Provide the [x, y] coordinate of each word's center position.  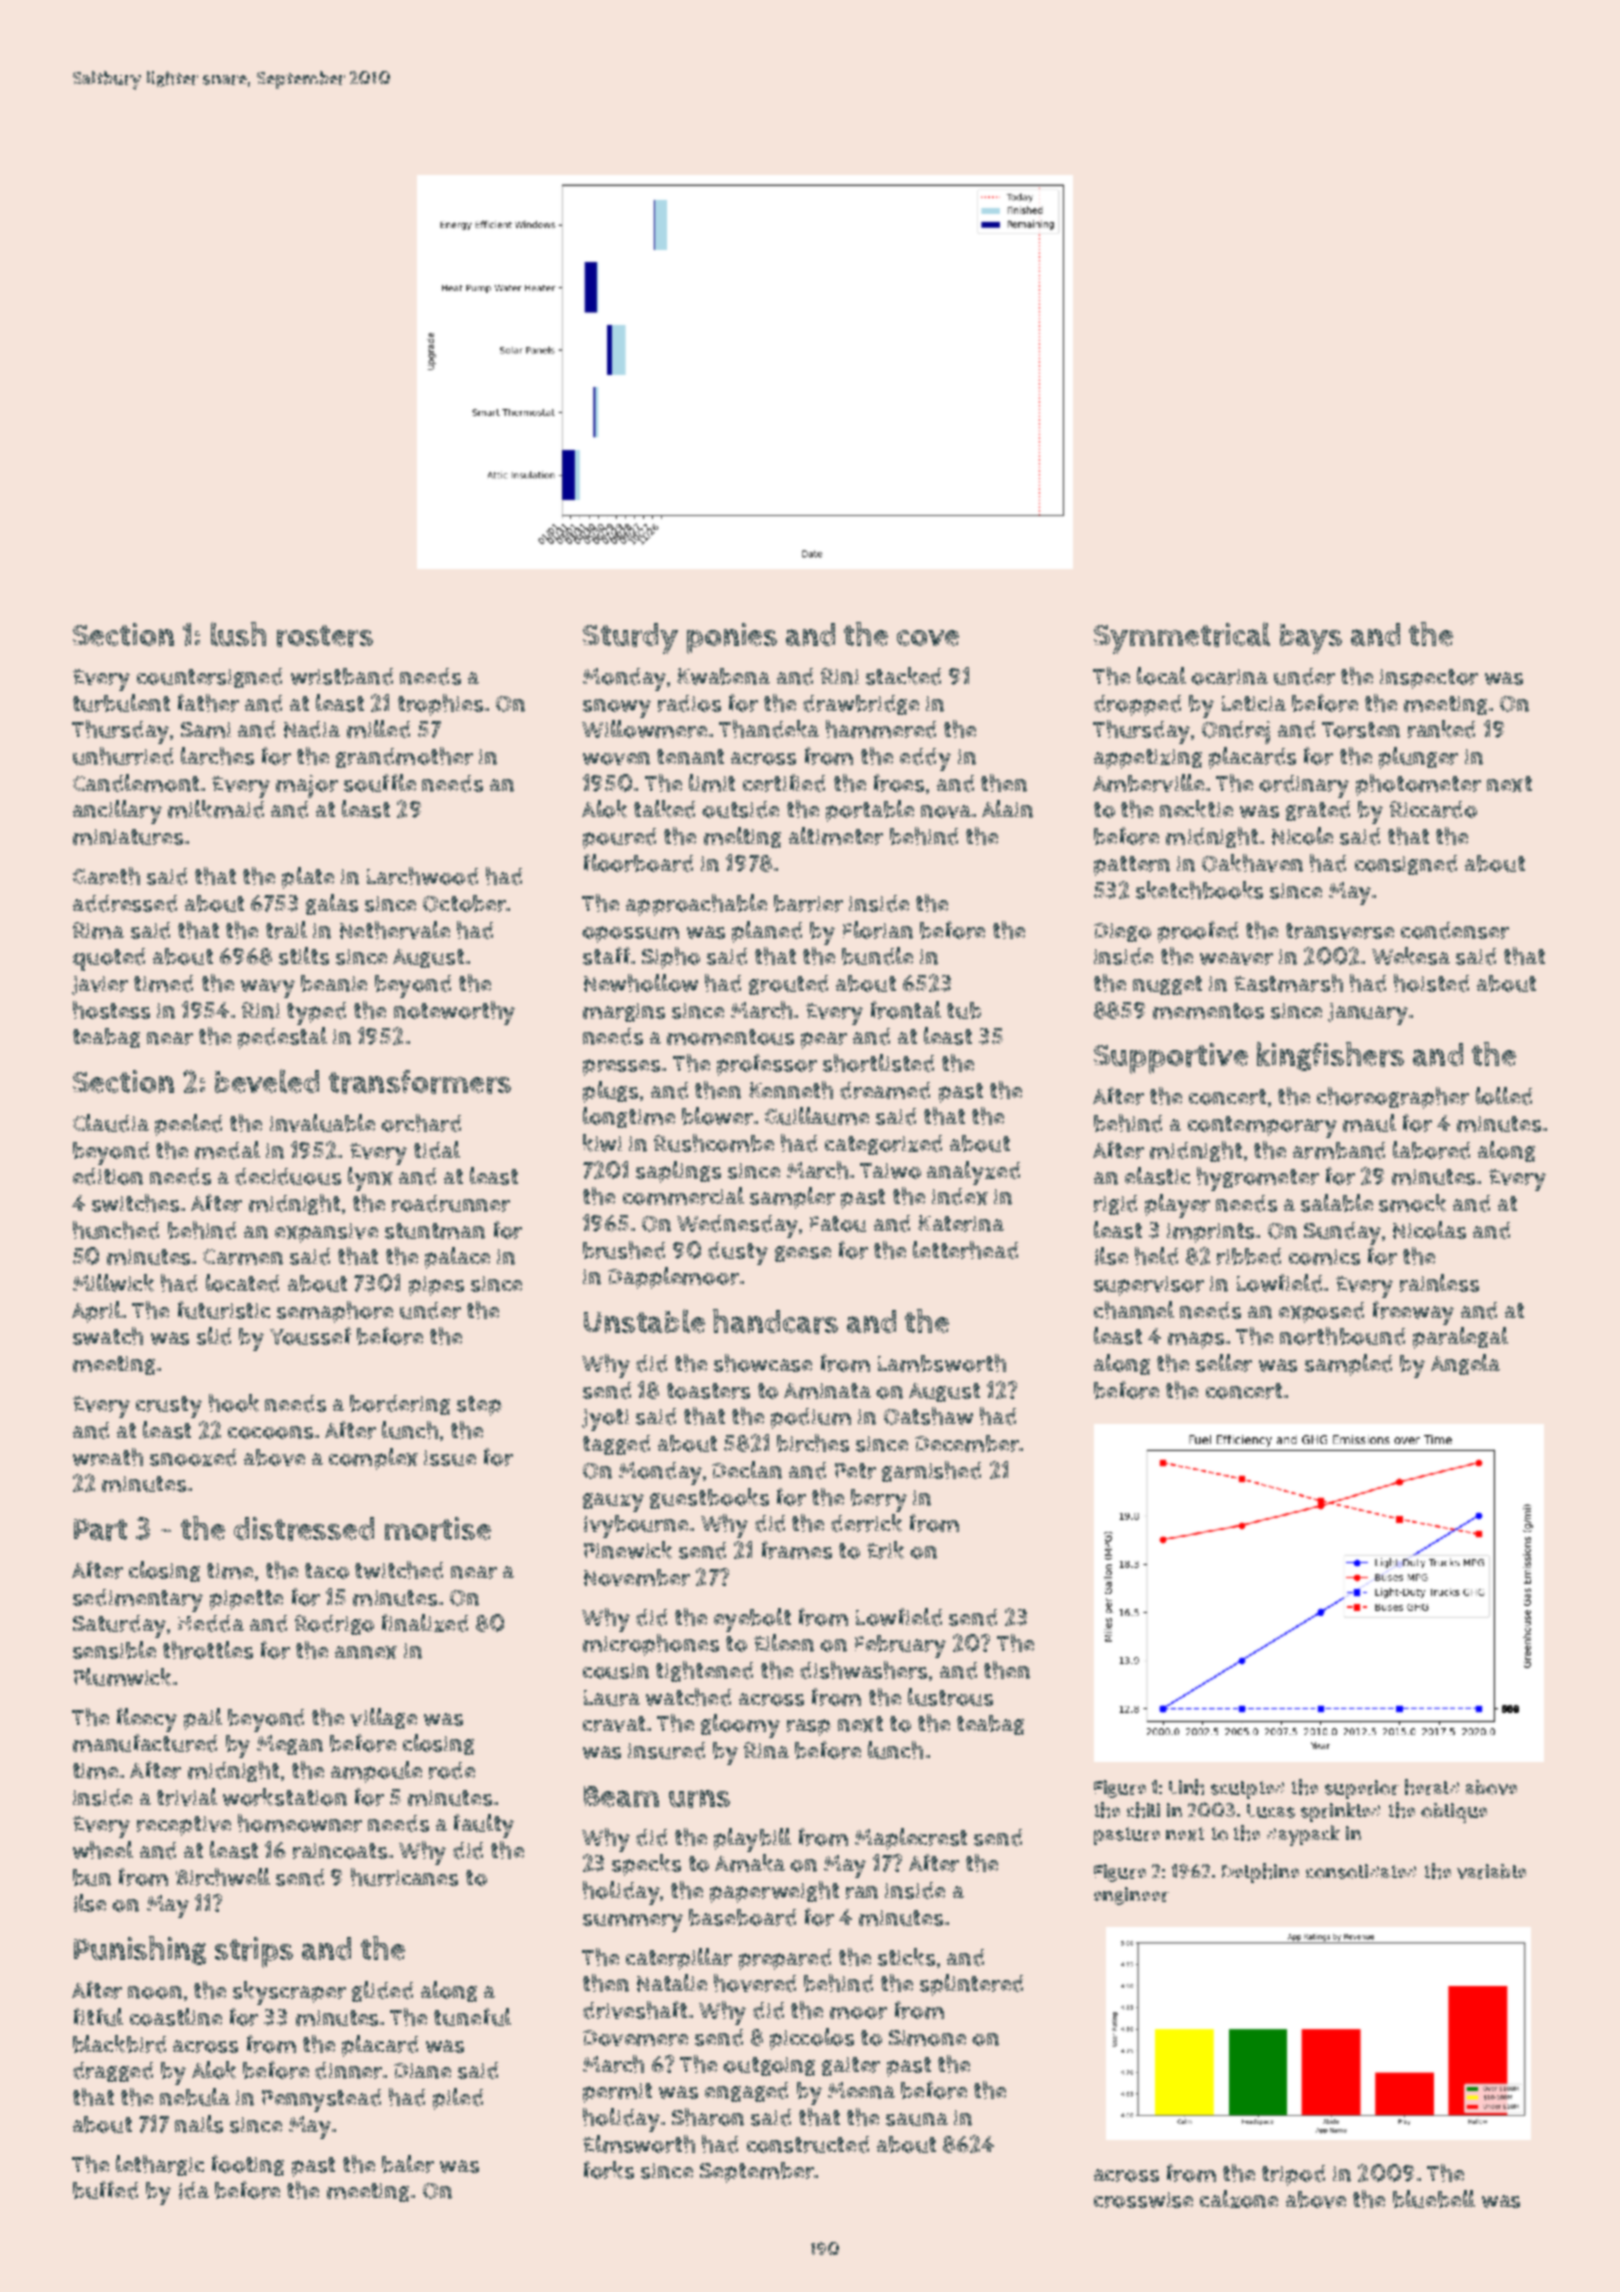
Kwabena [723, 676]
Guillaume [817, 1116]
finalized [425, 1623]
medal [227, 1150]
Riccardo [1433, 809]
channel [1134, 1310]
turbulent [121, 703]
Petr [855, 1471]
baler [408, 2164]
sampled [1348, 1365]
